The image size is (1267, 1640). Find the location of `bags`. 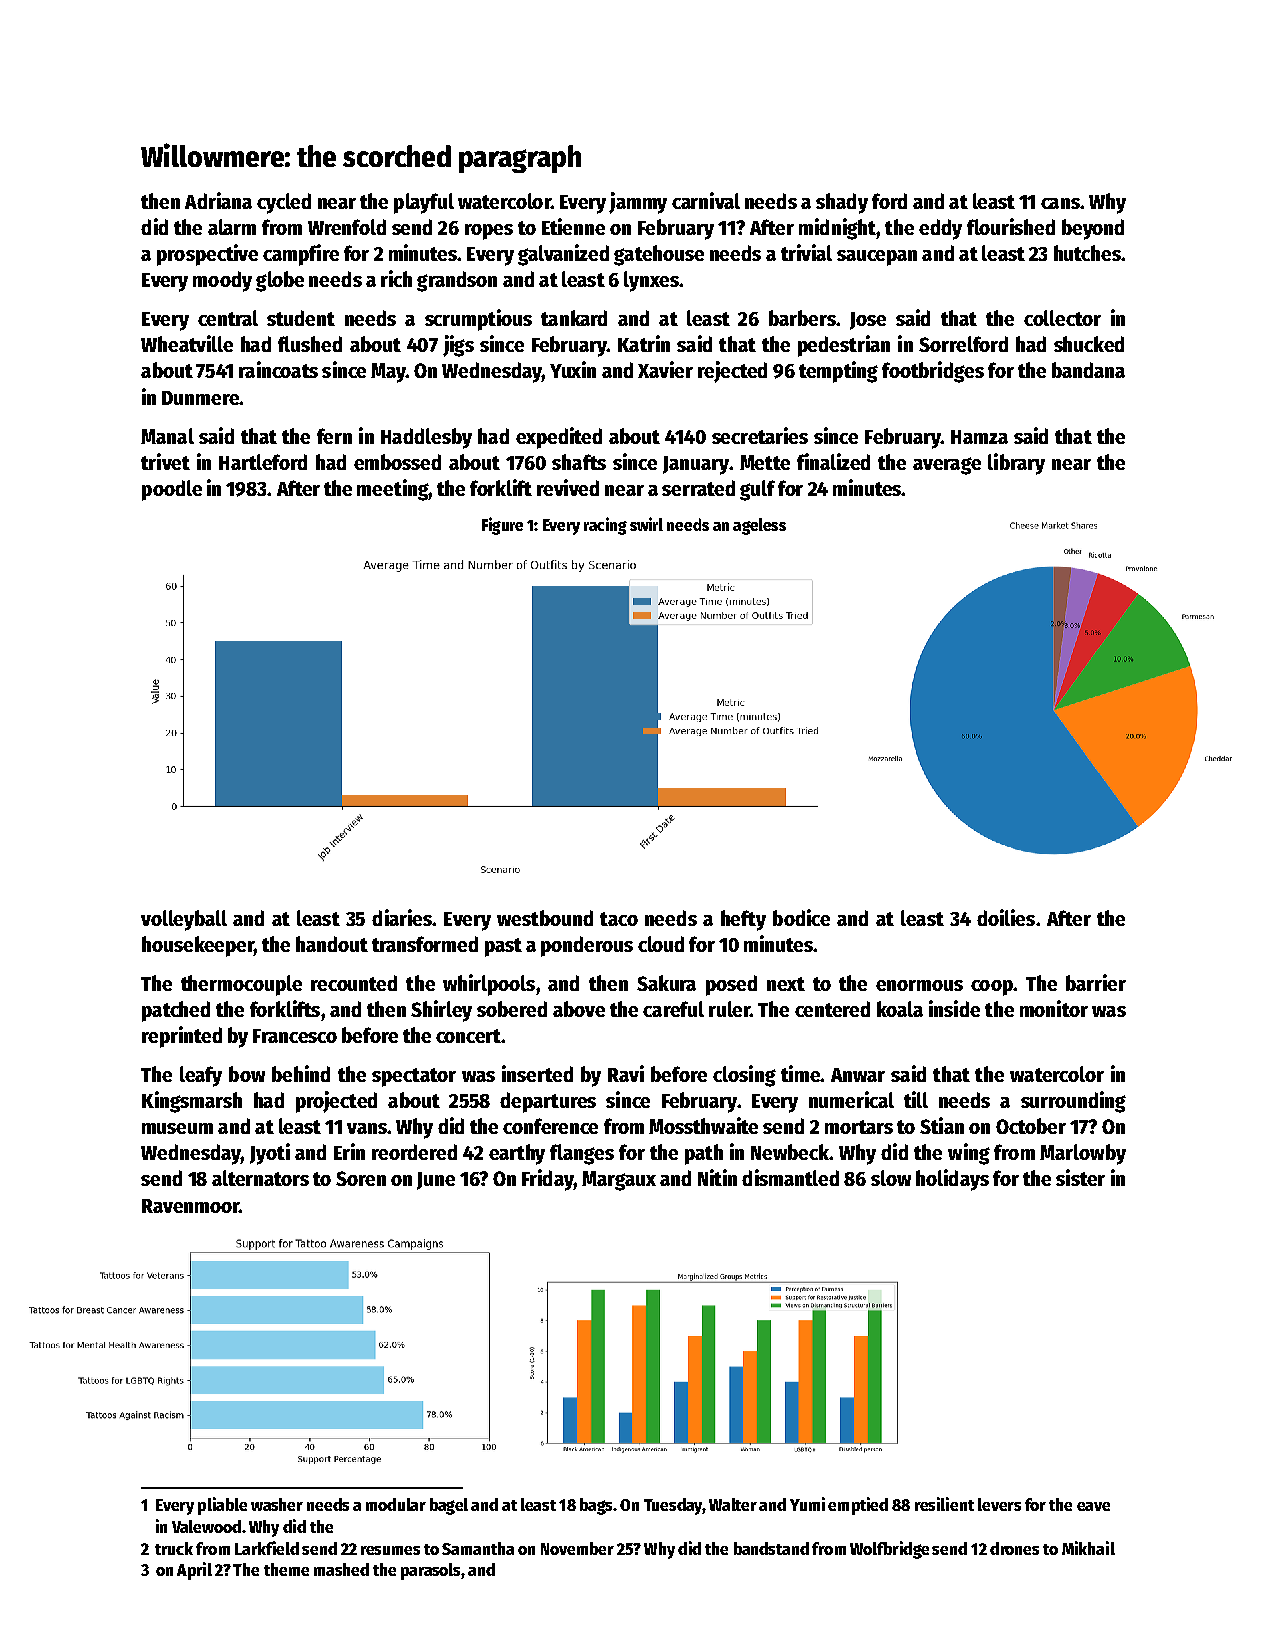

bags is located at coordinates (596, 1506).
